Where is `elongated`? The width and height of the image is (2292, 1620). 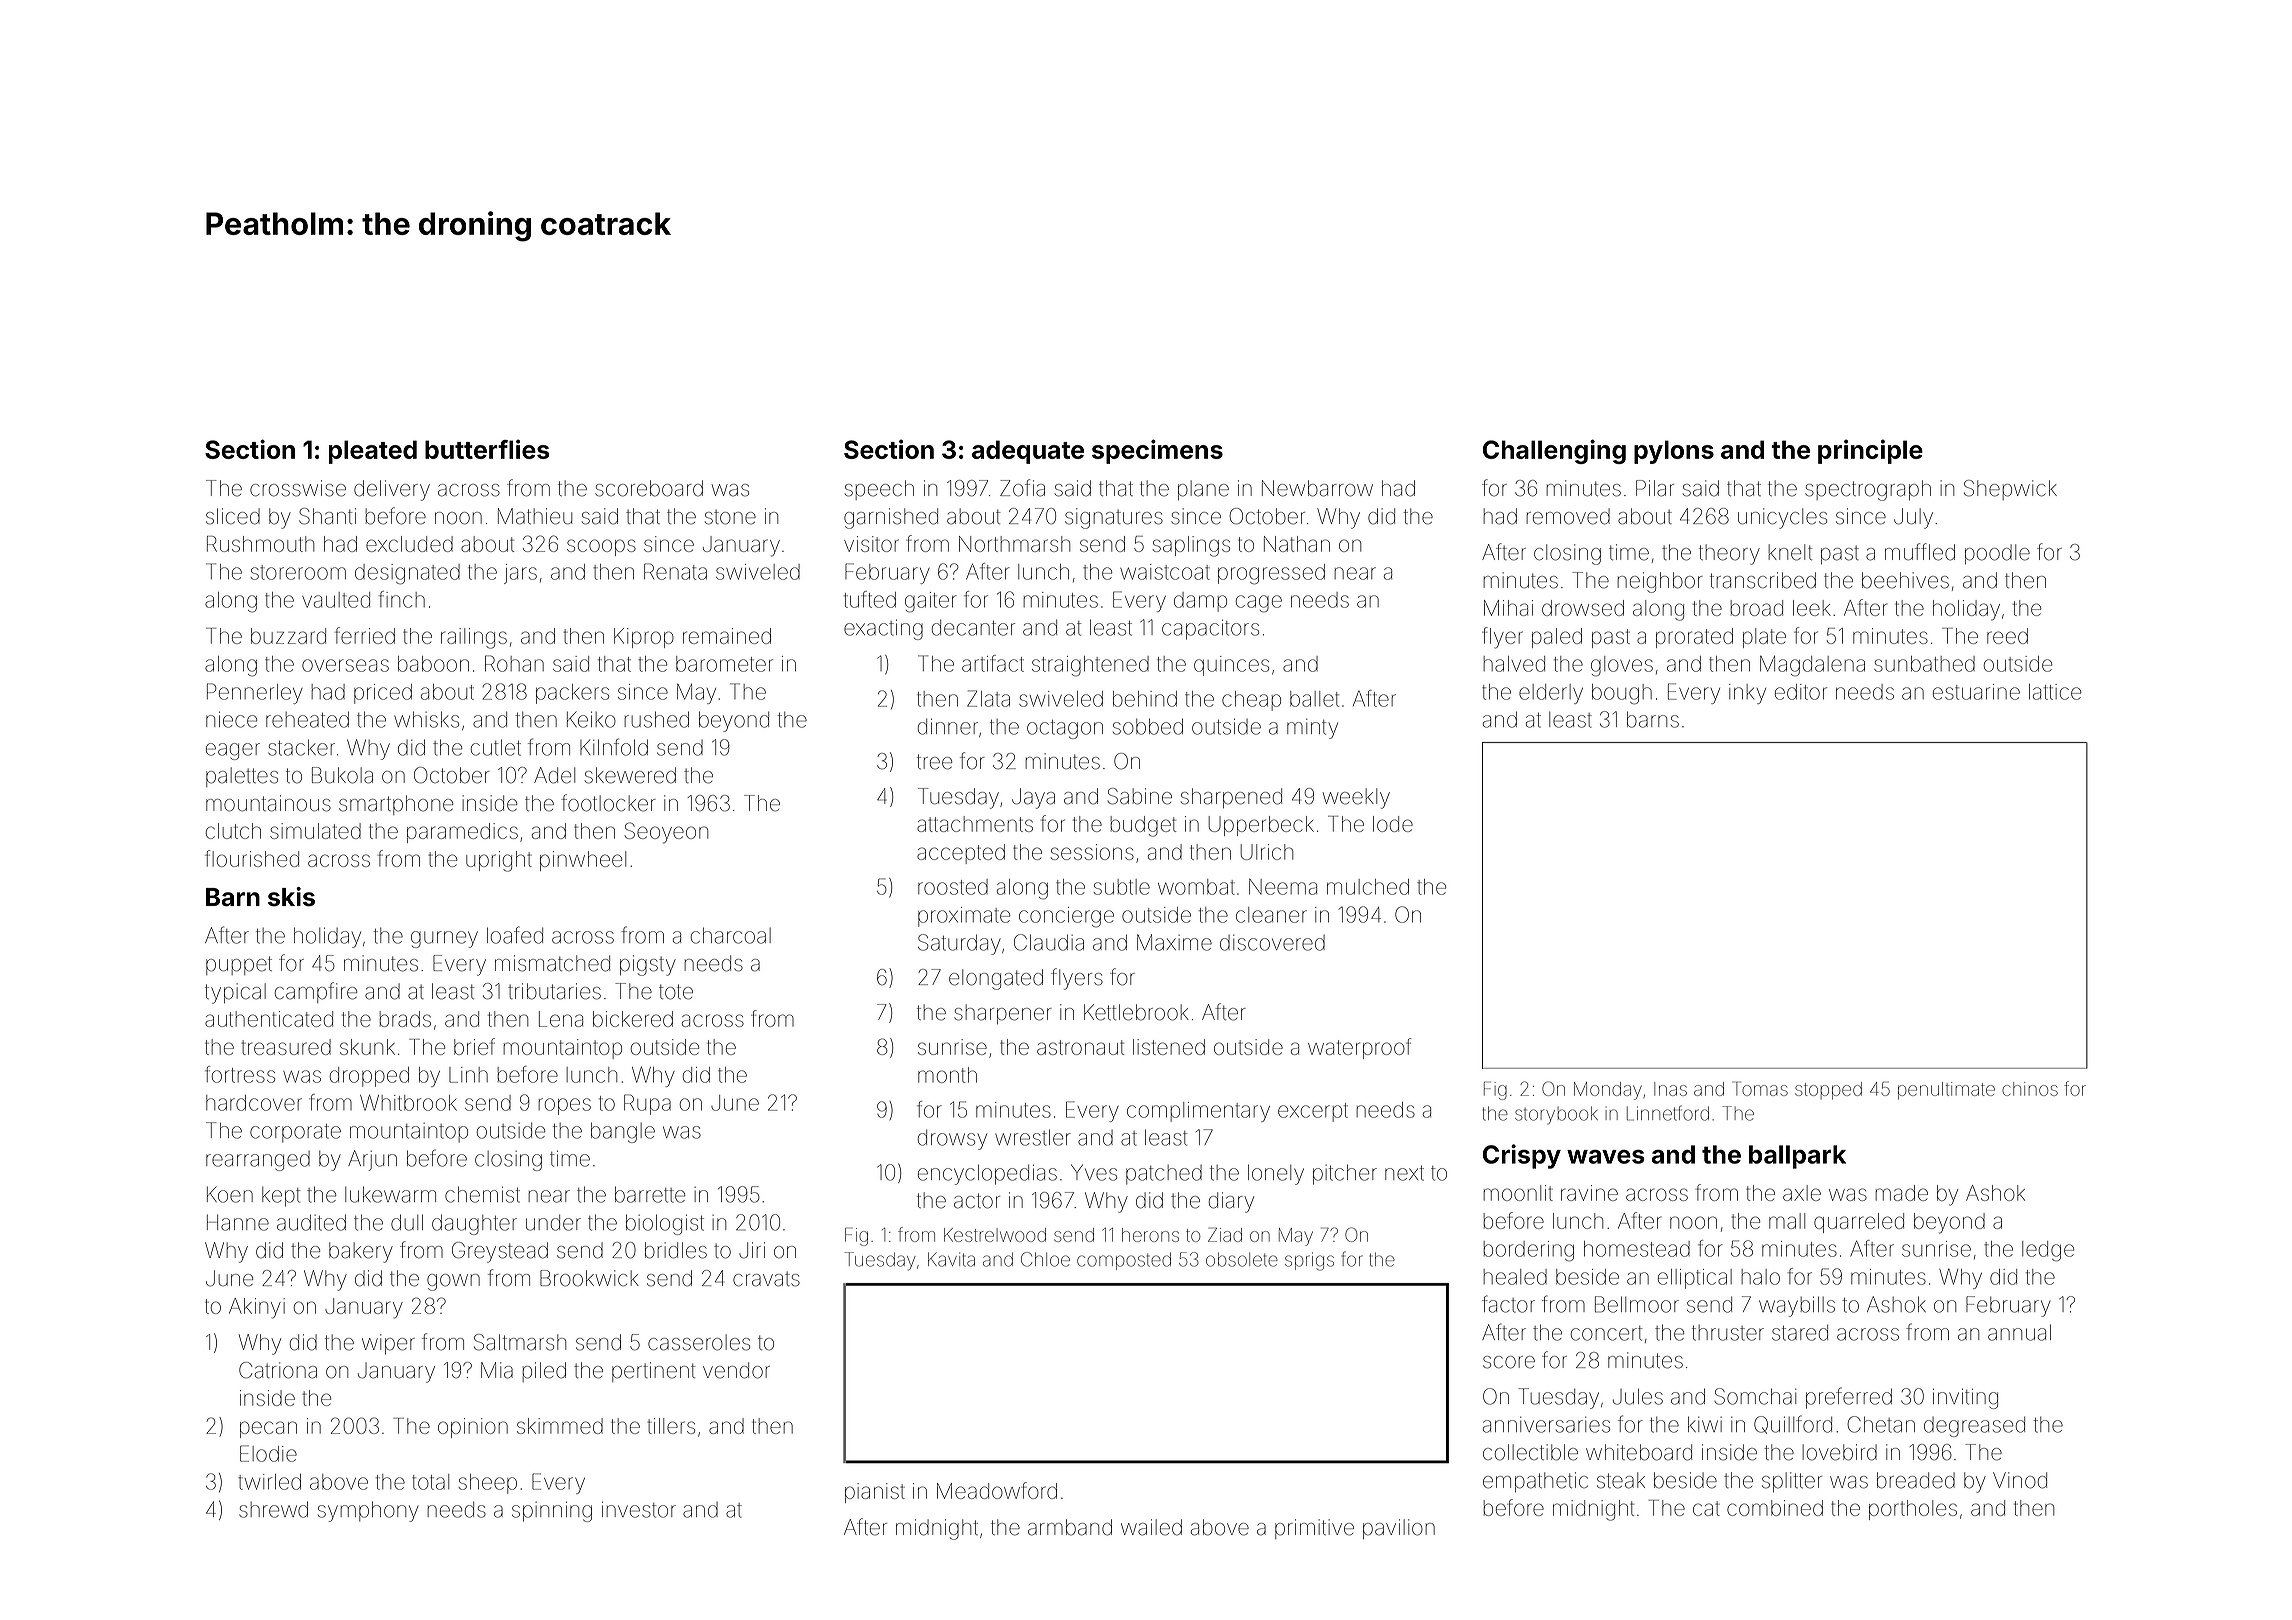
elongated is located at coordinates (996, 979).
